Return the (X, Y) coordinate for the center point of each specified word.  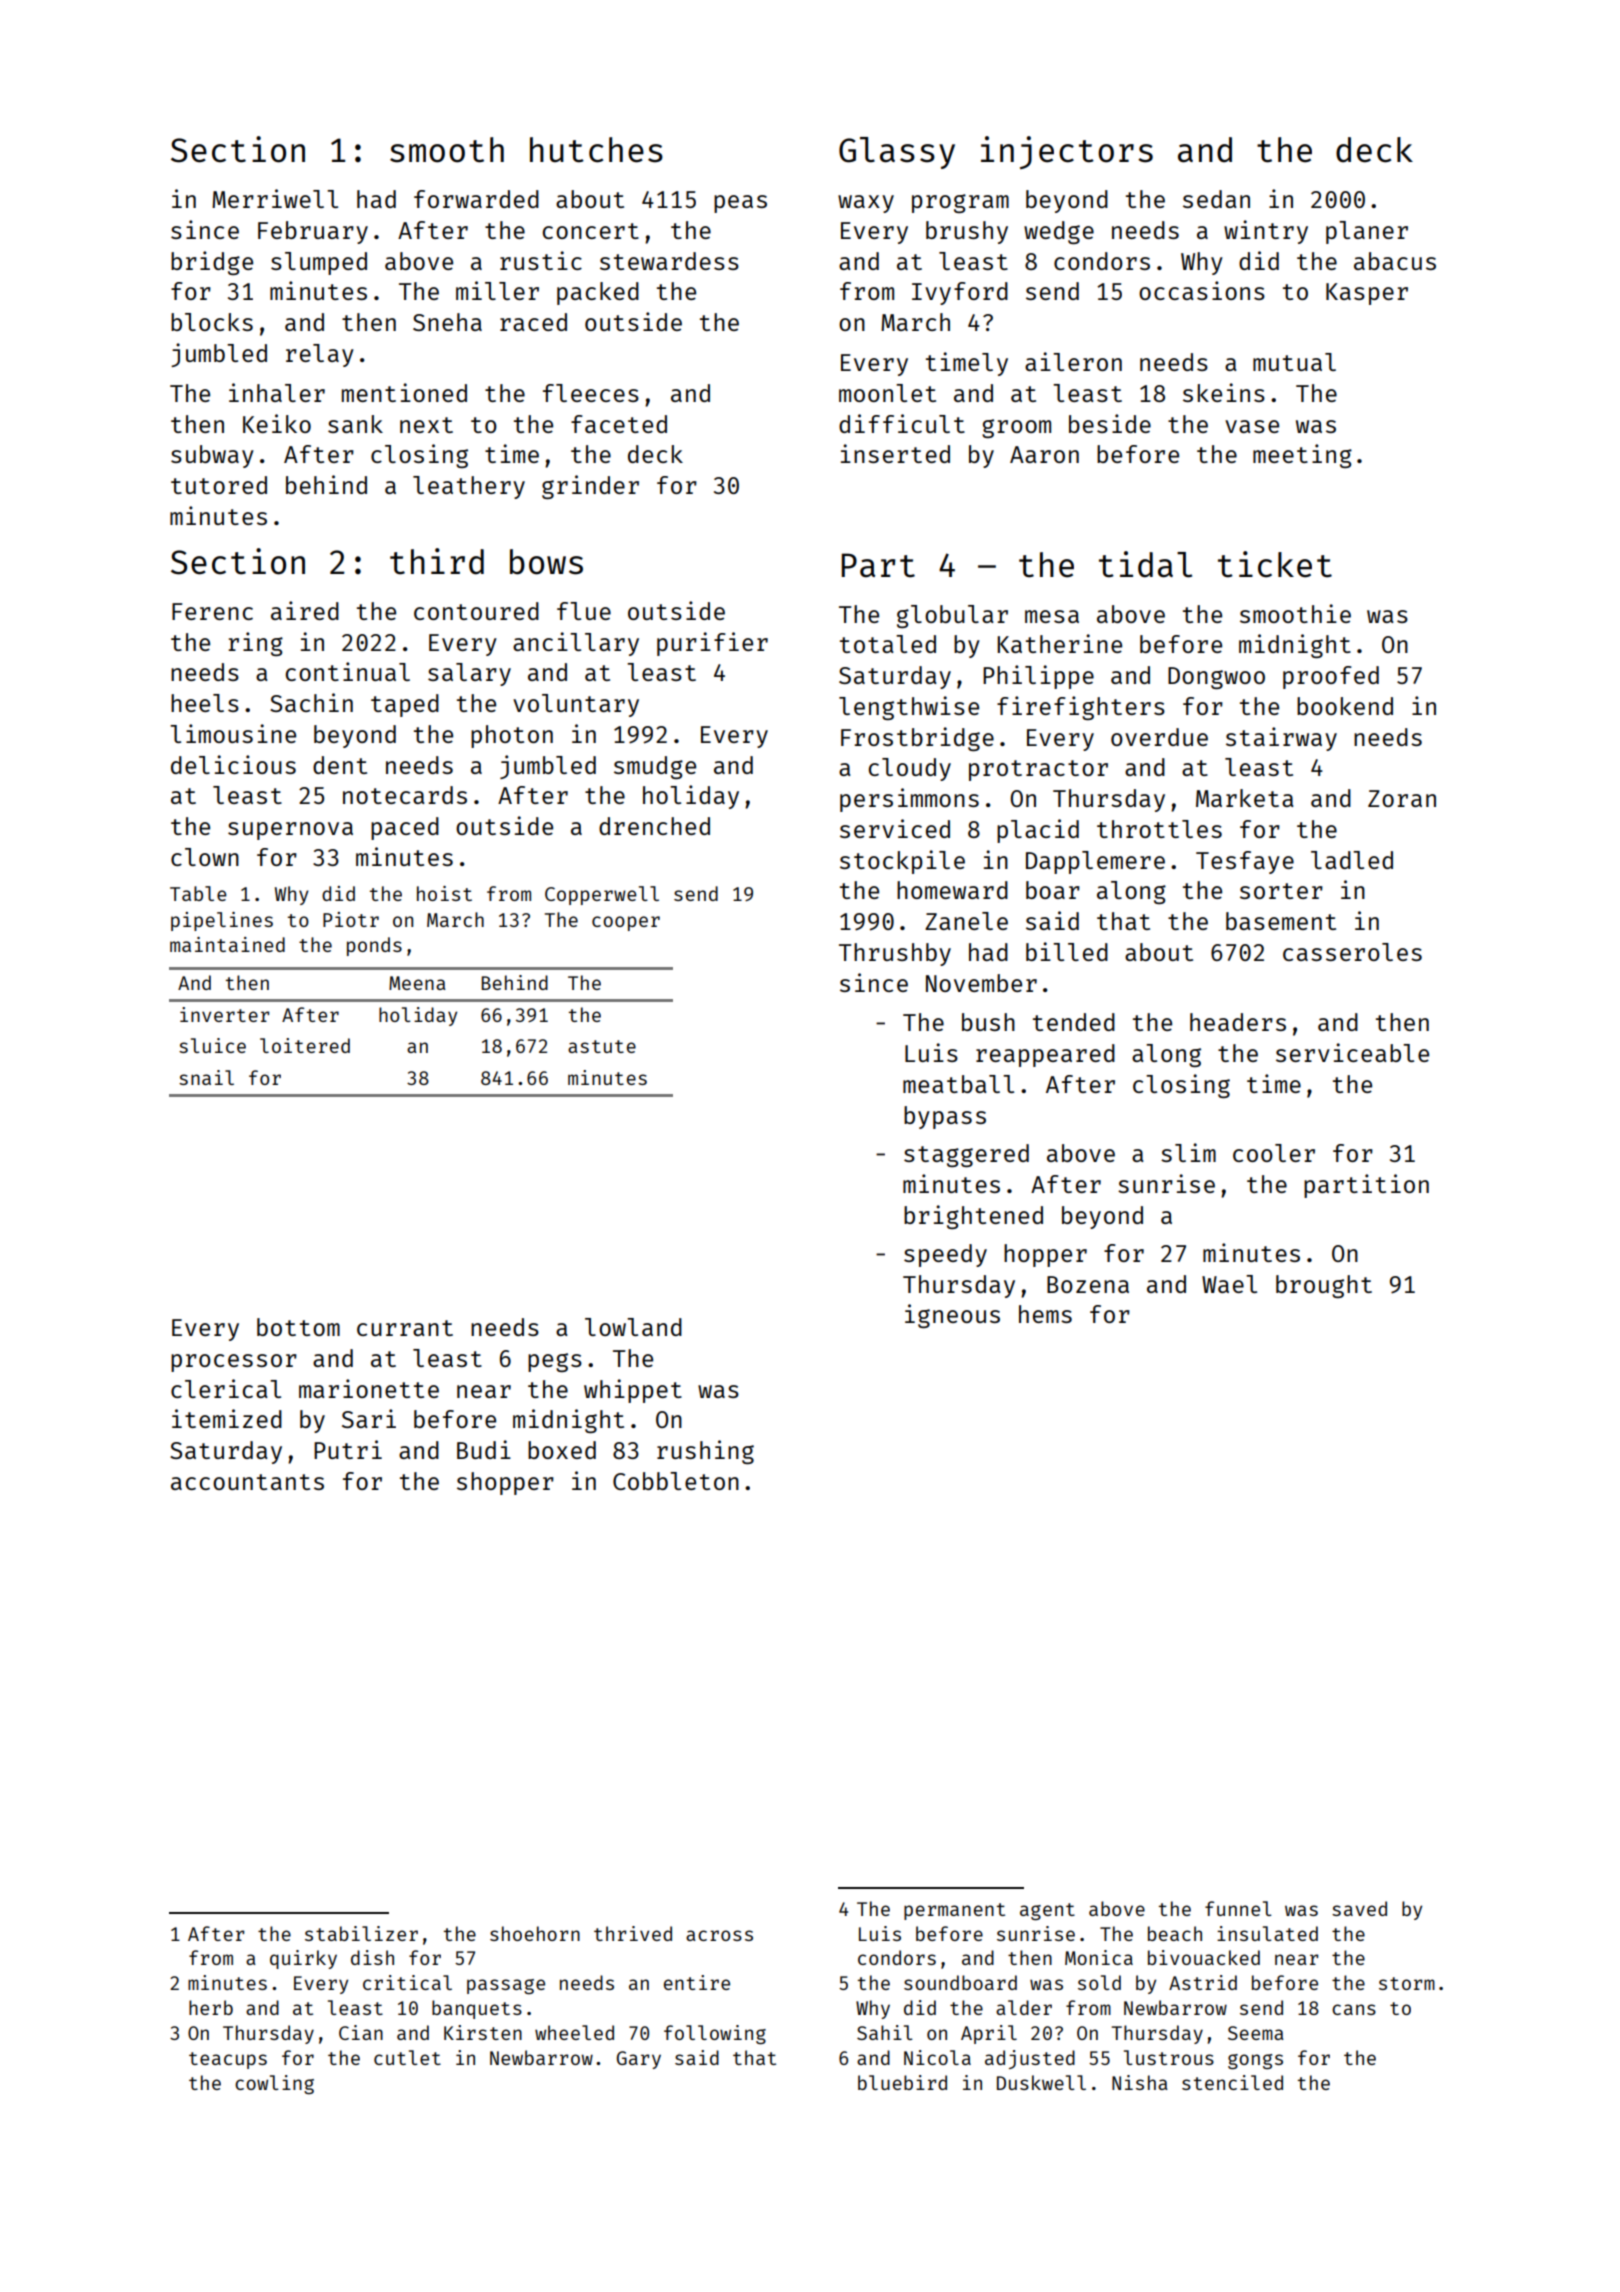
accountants (247, 1482)
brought (1324, 1286)
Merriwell (275, 198)
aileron (1073, 361)
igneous (952, 1316)
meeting (1302, 456)
